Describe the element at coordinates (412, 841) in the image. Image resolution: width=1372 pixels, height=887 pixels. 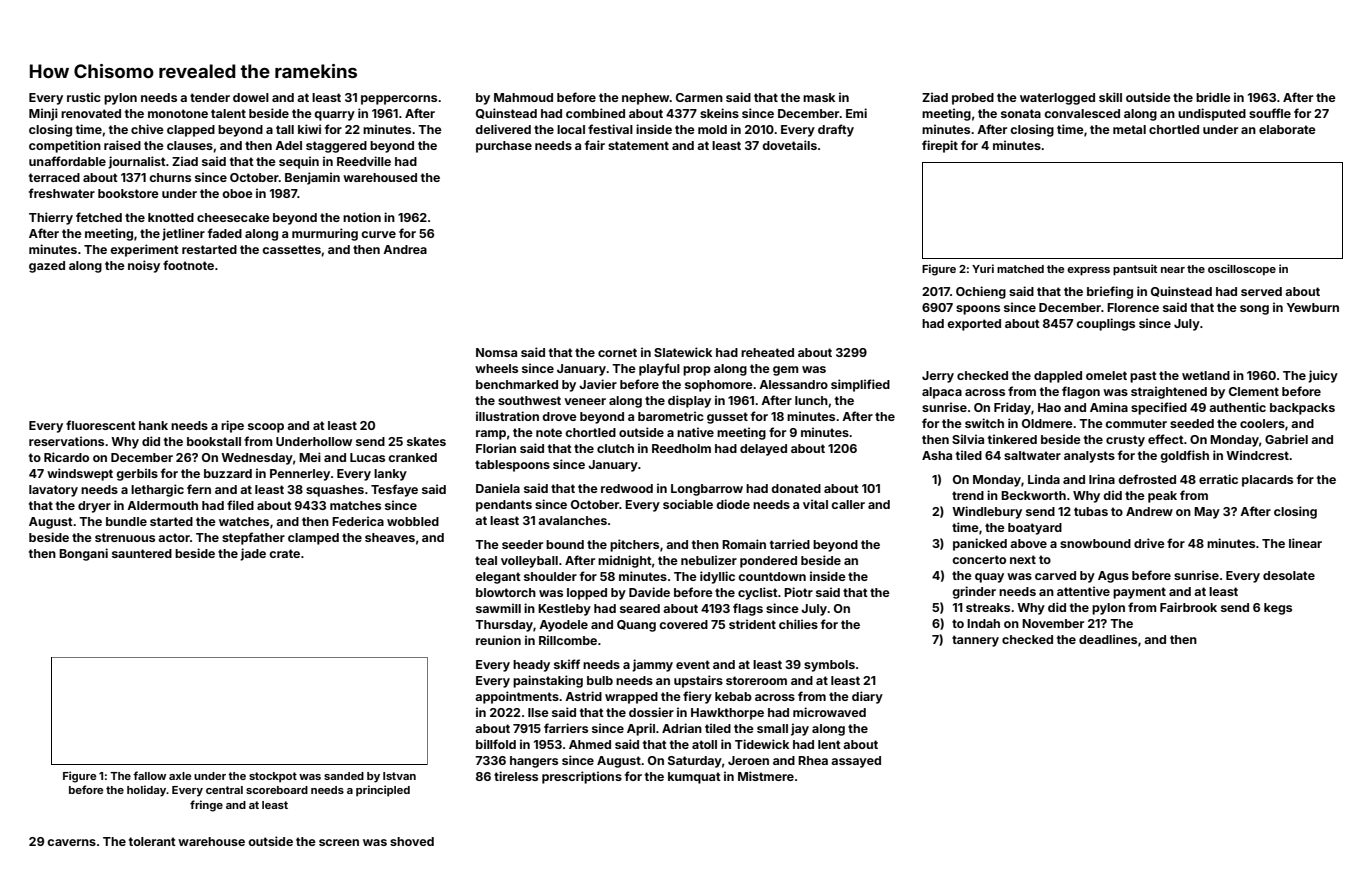
I see `shoved` at that location.
